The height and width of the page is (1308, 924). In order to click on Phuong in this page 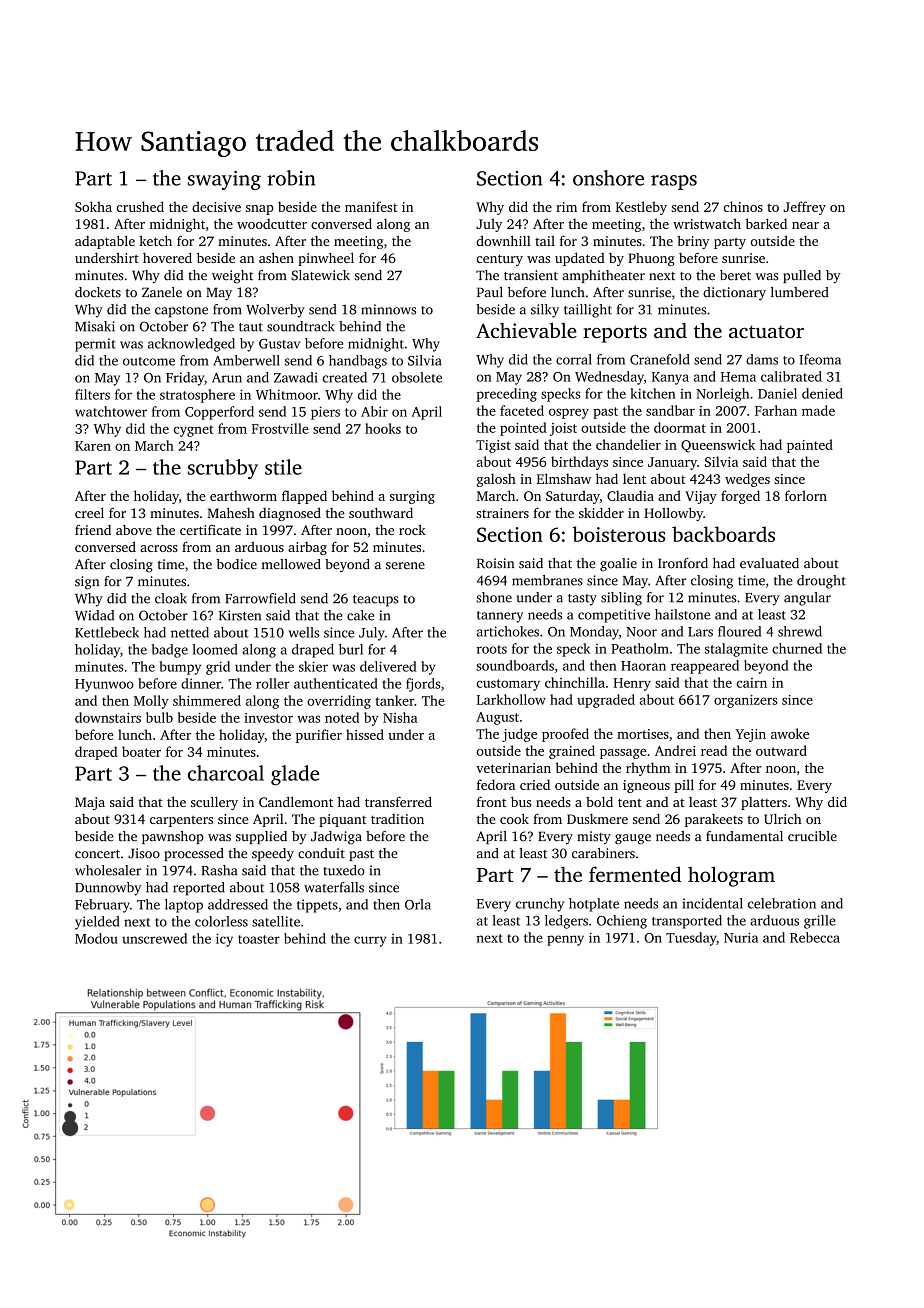, I will do `click(651, 259)`.
